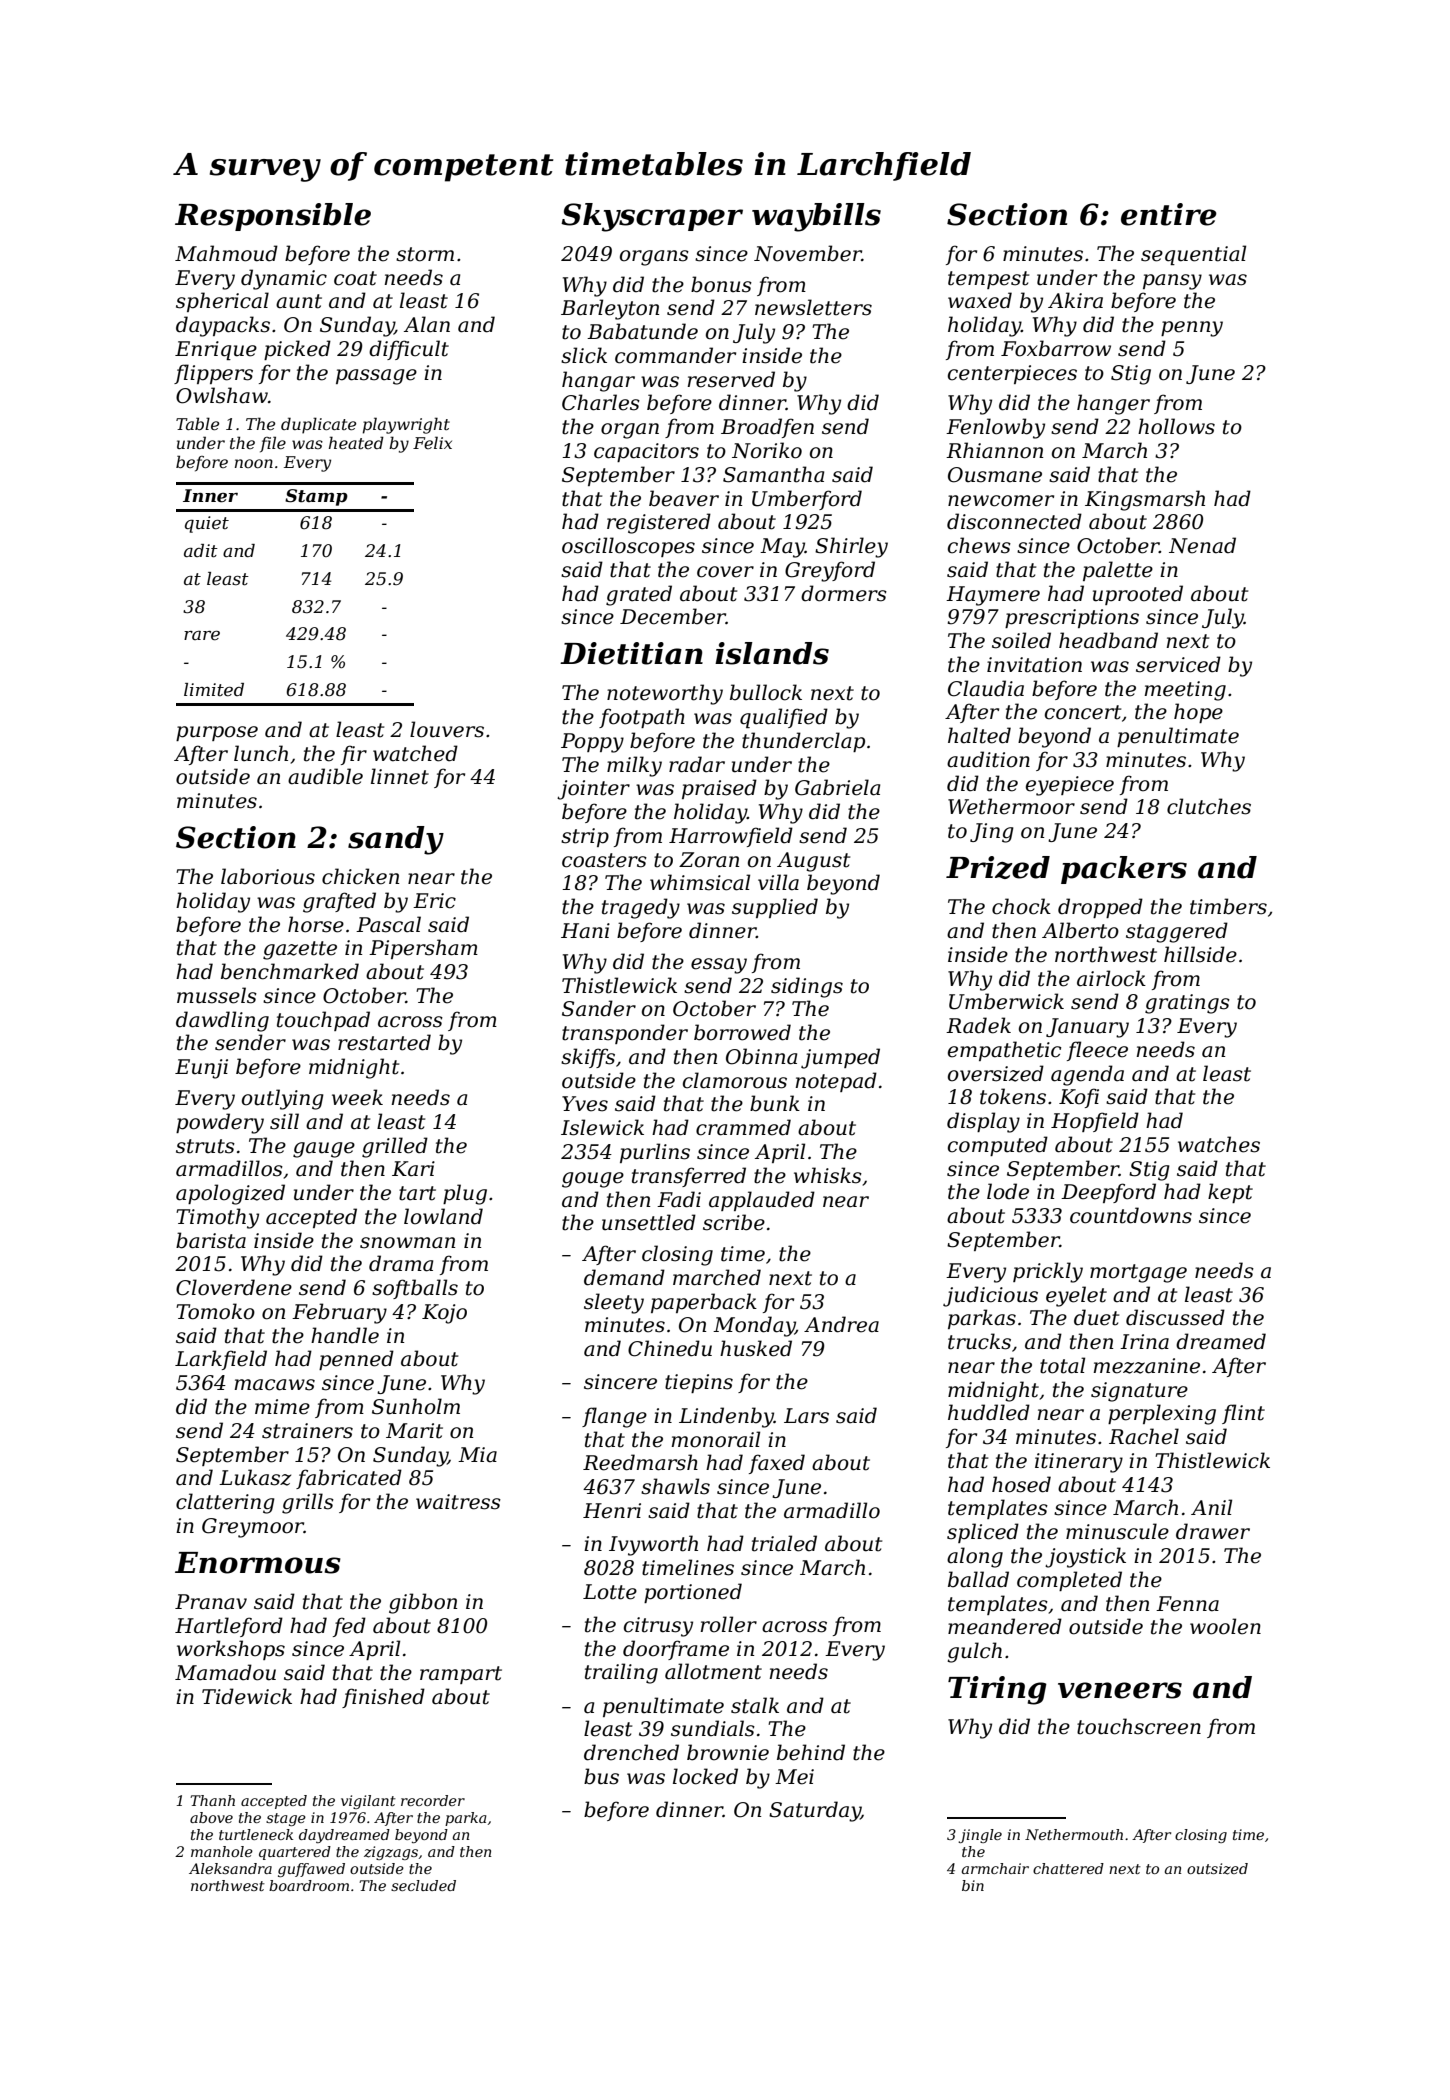  I want to click on laborious, so click(268, 876).
